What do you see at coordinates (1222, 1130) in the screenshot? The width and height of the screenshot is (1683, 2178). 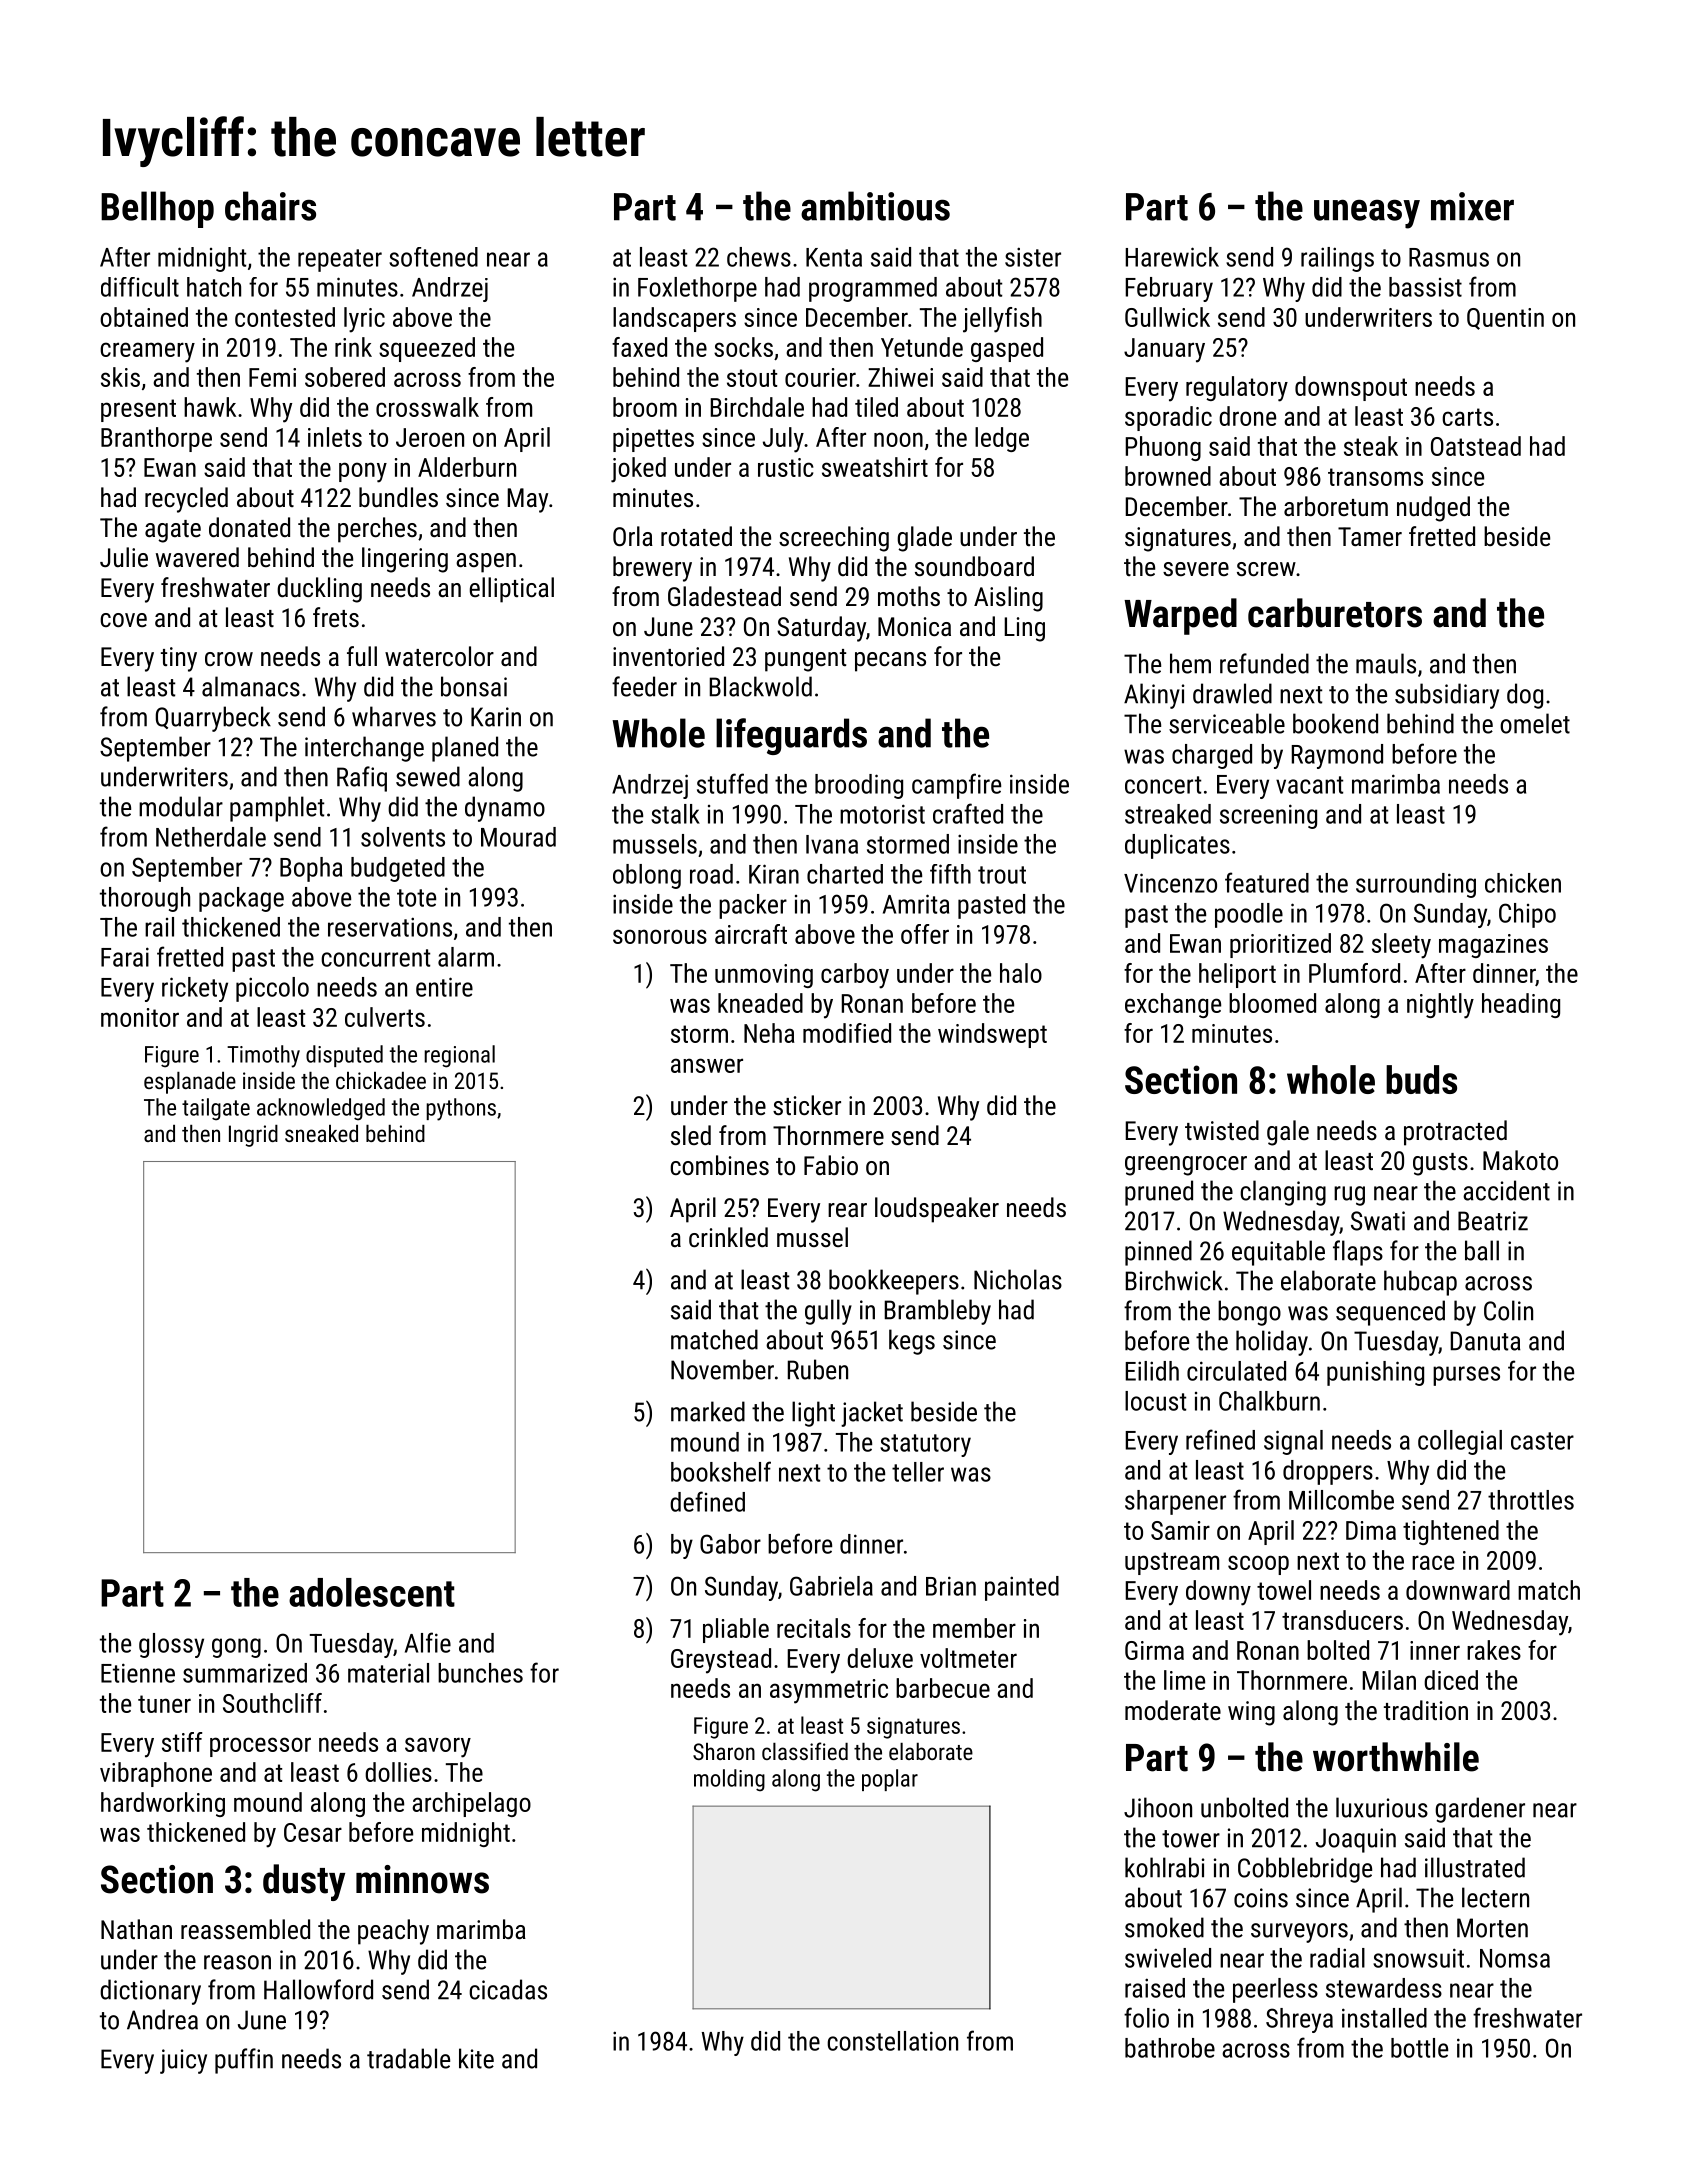 I see `twisted` at bounding box center [1222, 1130].
